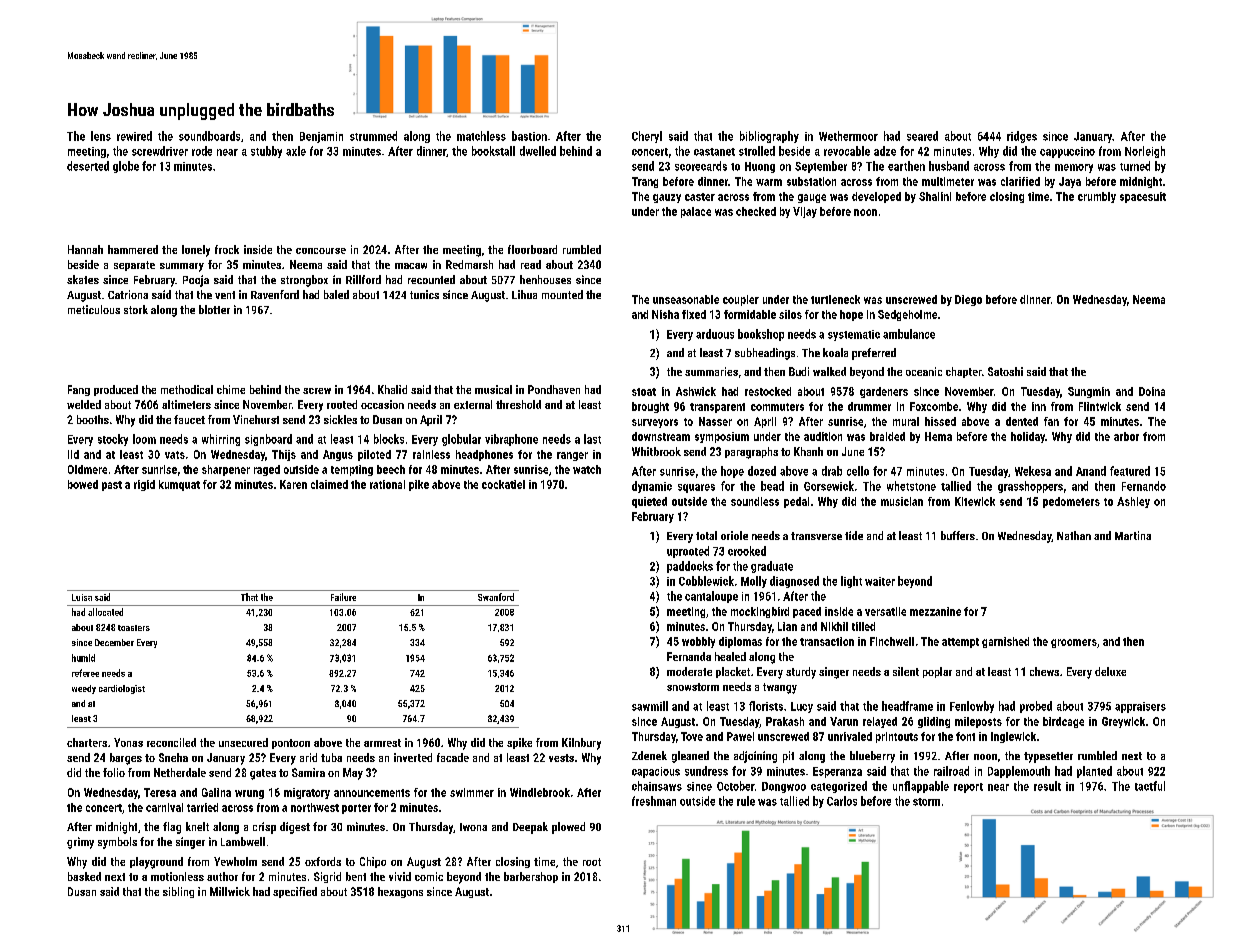 The image size is (1233, 952). Describe the element at coordinates (784, 787) in the page. I see `Dongwoo` at that location.
